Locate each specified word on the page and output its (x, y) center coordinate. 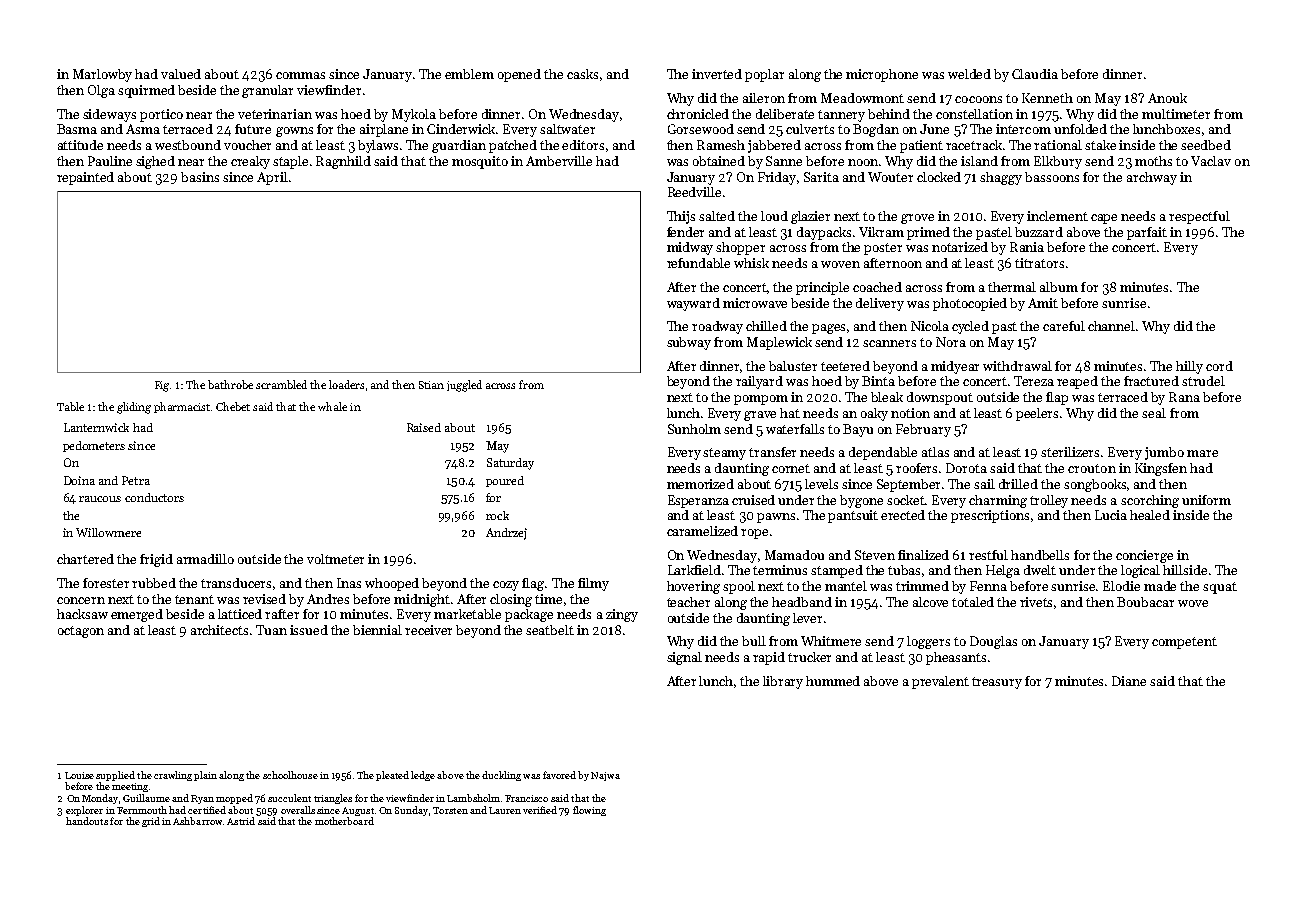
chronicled (698, 114)
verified (540, 810)
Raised (424, 427)
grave (760, 416)
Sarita (821, 177)
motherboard (344, 821)
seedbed (1206, 145)
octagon (81, 632)
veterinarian (275, 114)
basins (200, 177)
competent (1184, 643)
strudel (1203, 381)
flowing (589, 811)
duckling (501, 776)
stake (1100, 145)
